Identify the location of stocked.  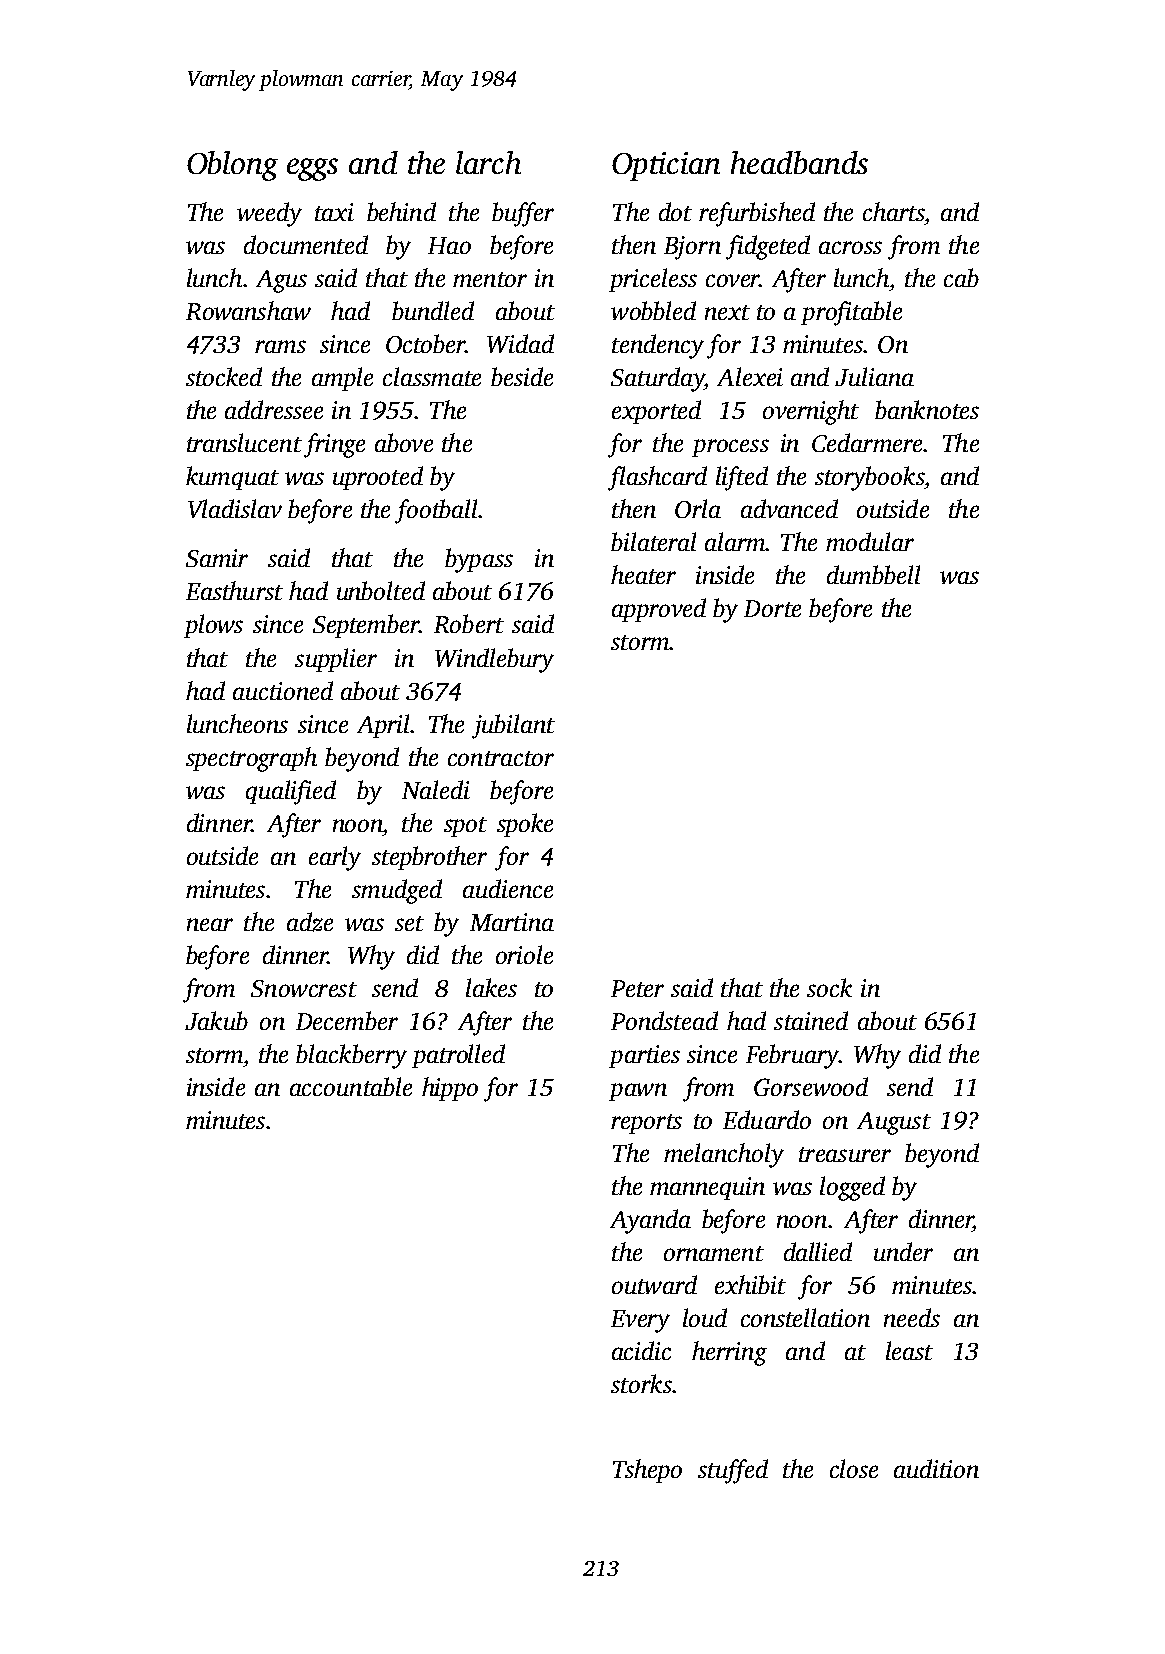
(224, 376).
